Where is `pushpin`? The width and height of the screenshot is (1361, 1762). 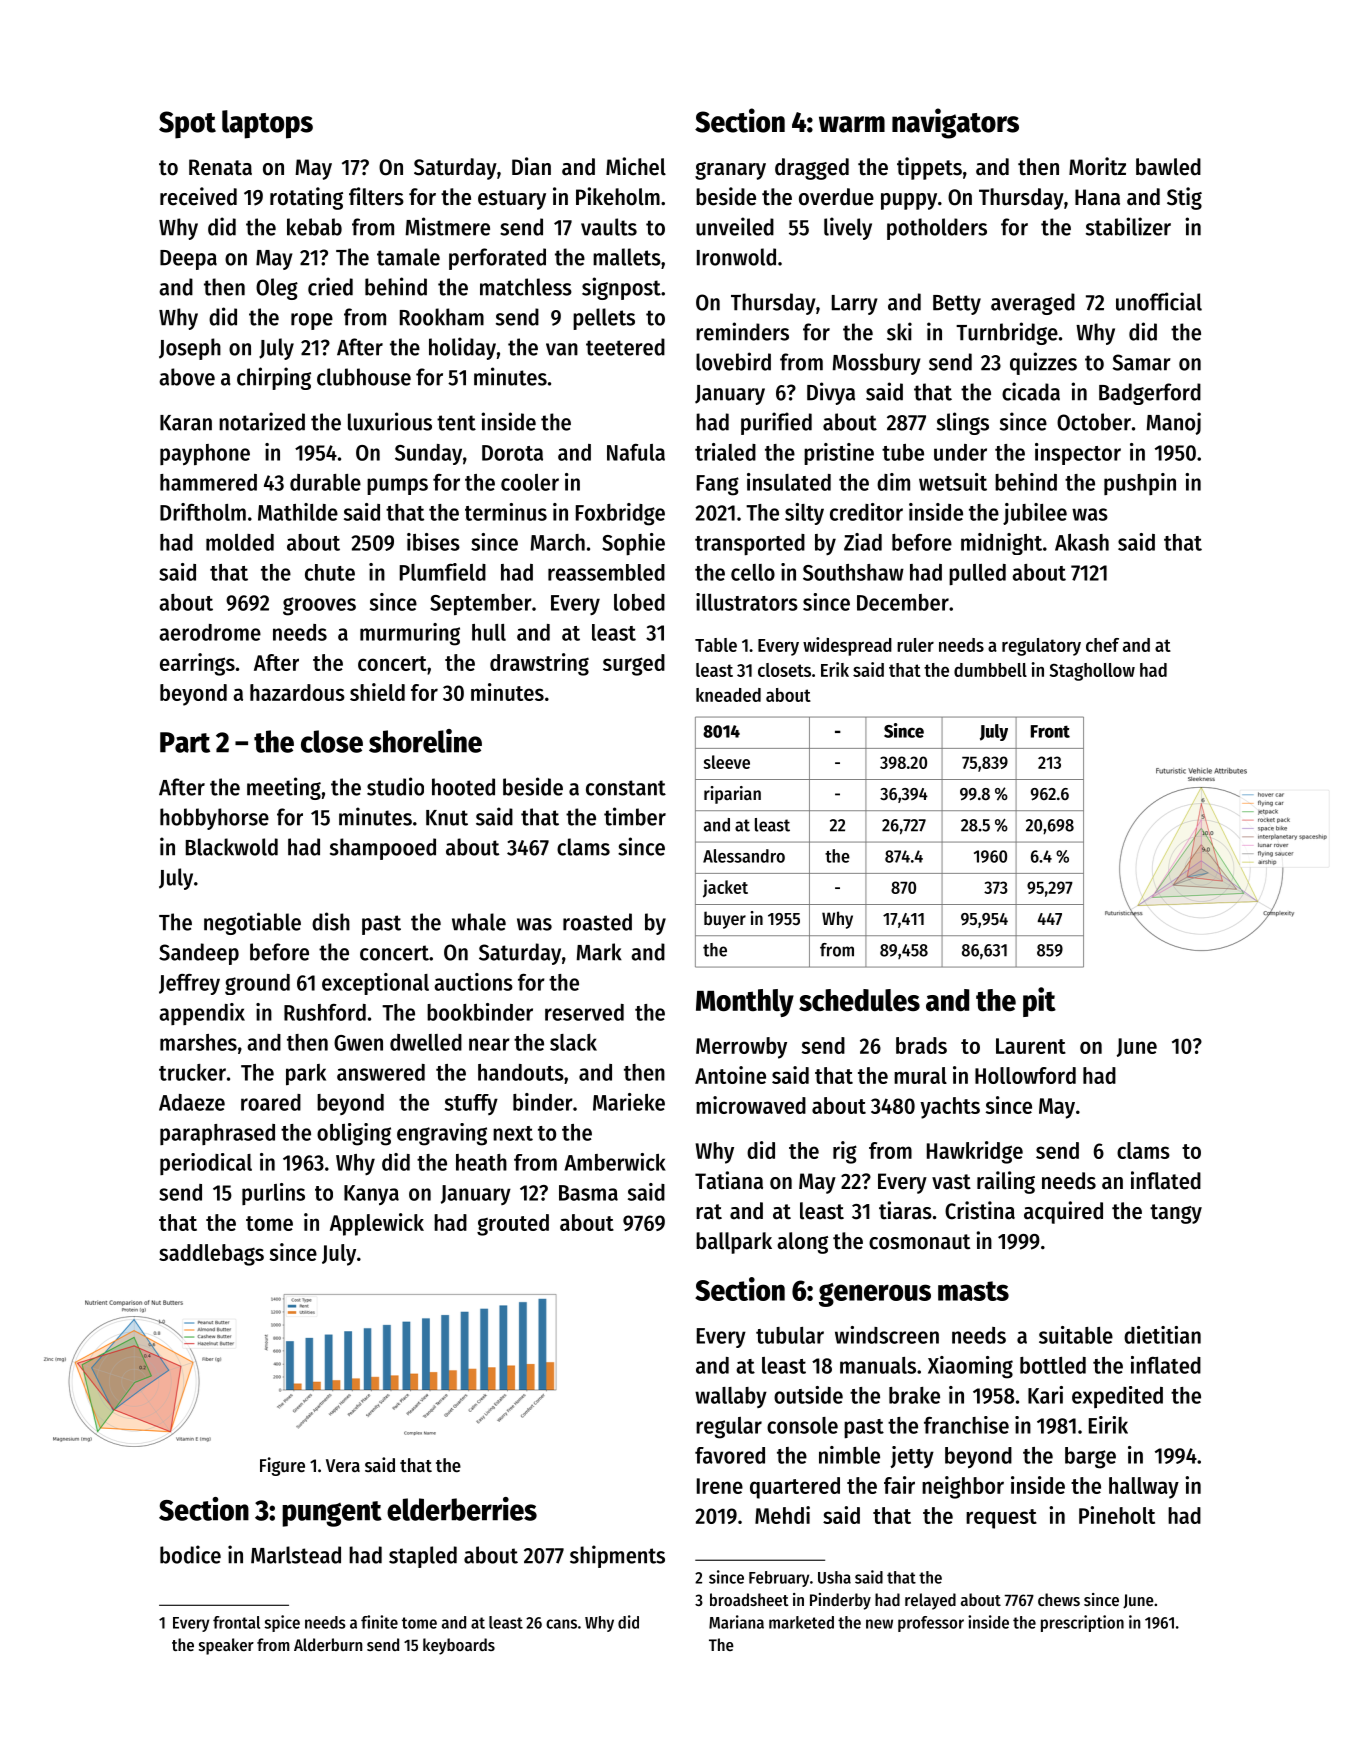
pushpin is located at coordinates (1140, 484).
